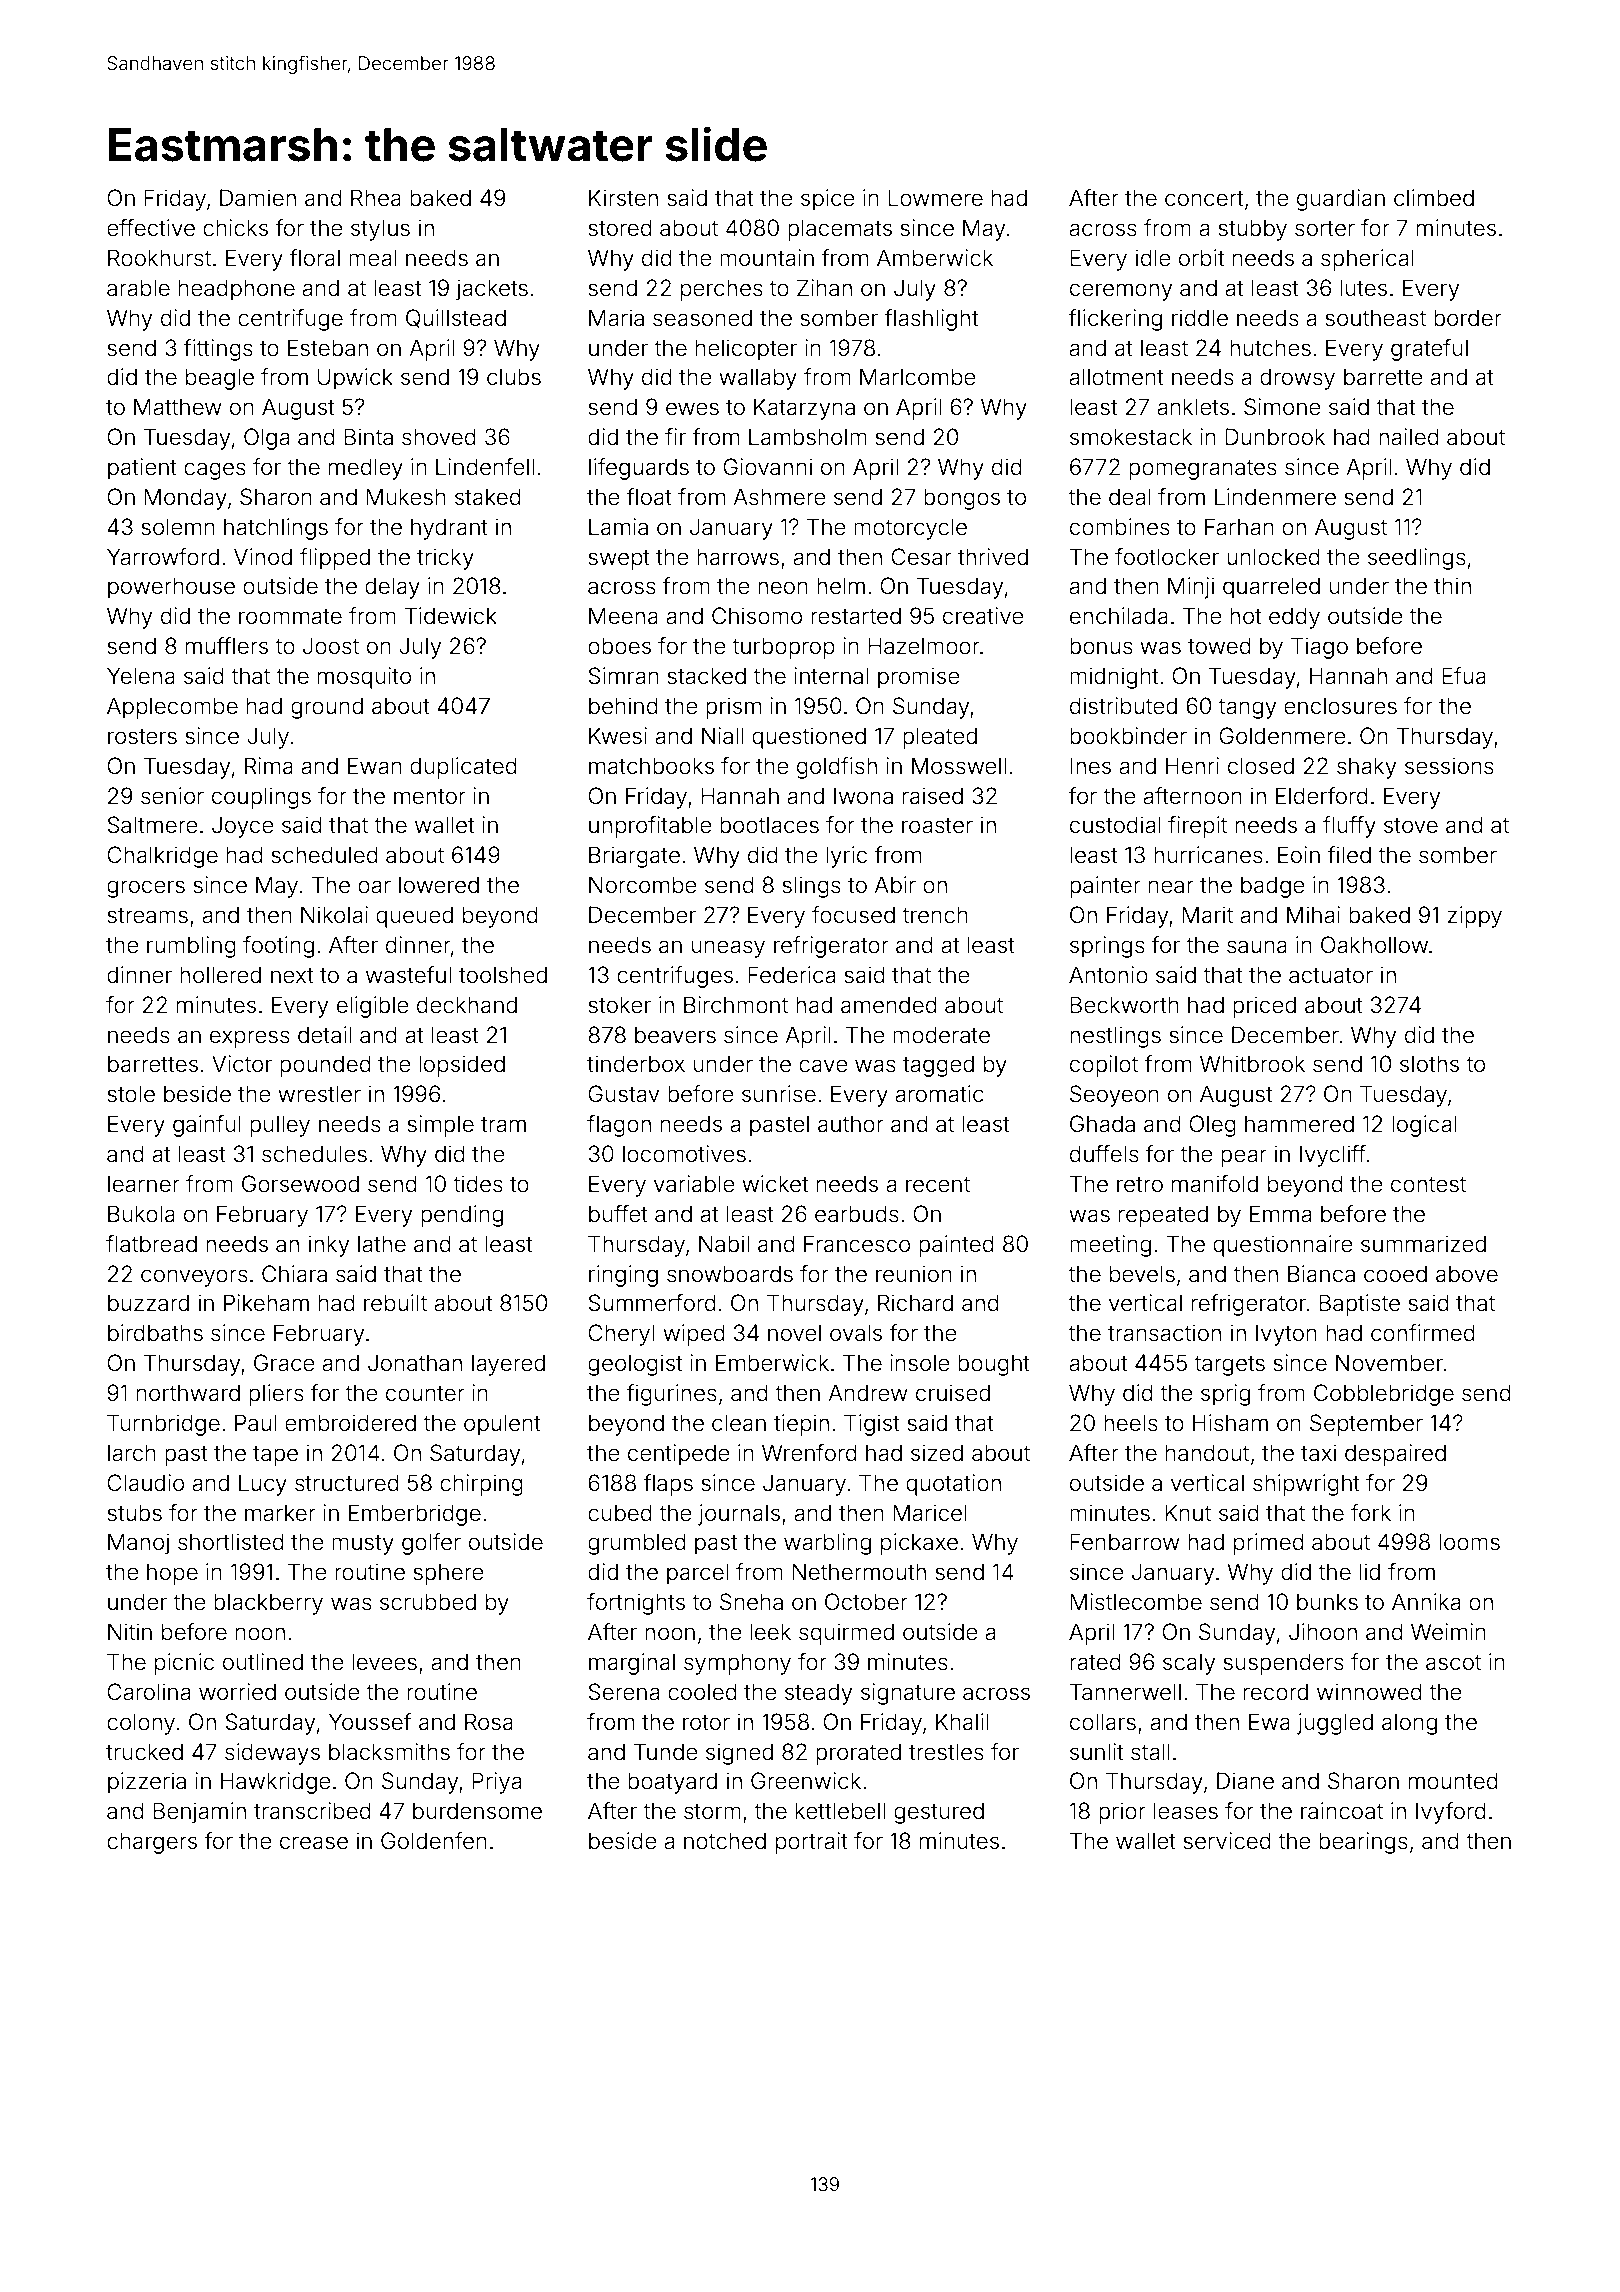  I want to click on repeated, so click(1163, 1216).
